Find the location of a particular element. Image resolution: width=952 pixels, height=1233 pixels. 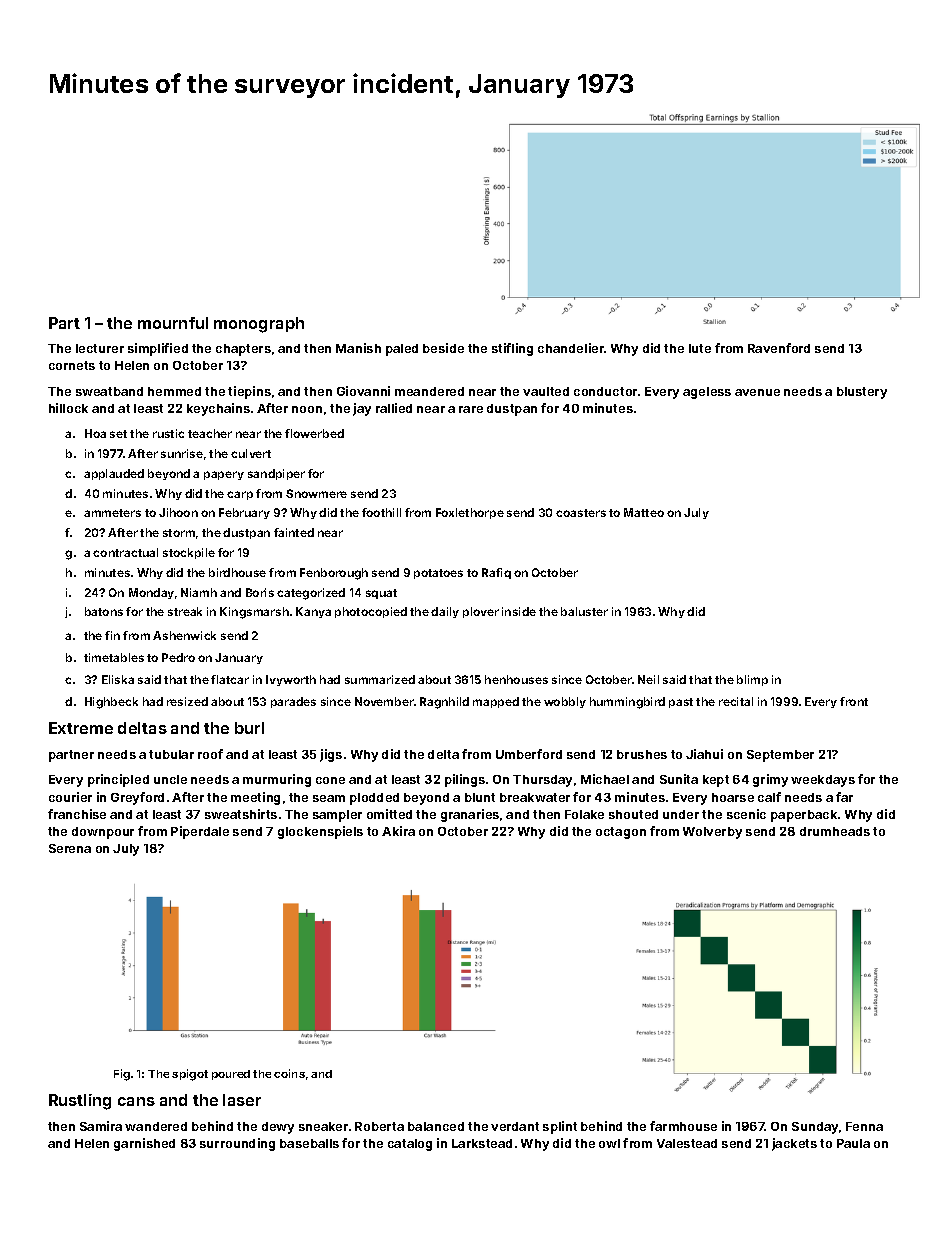

Samira is located at coordinates (101, 1126).
